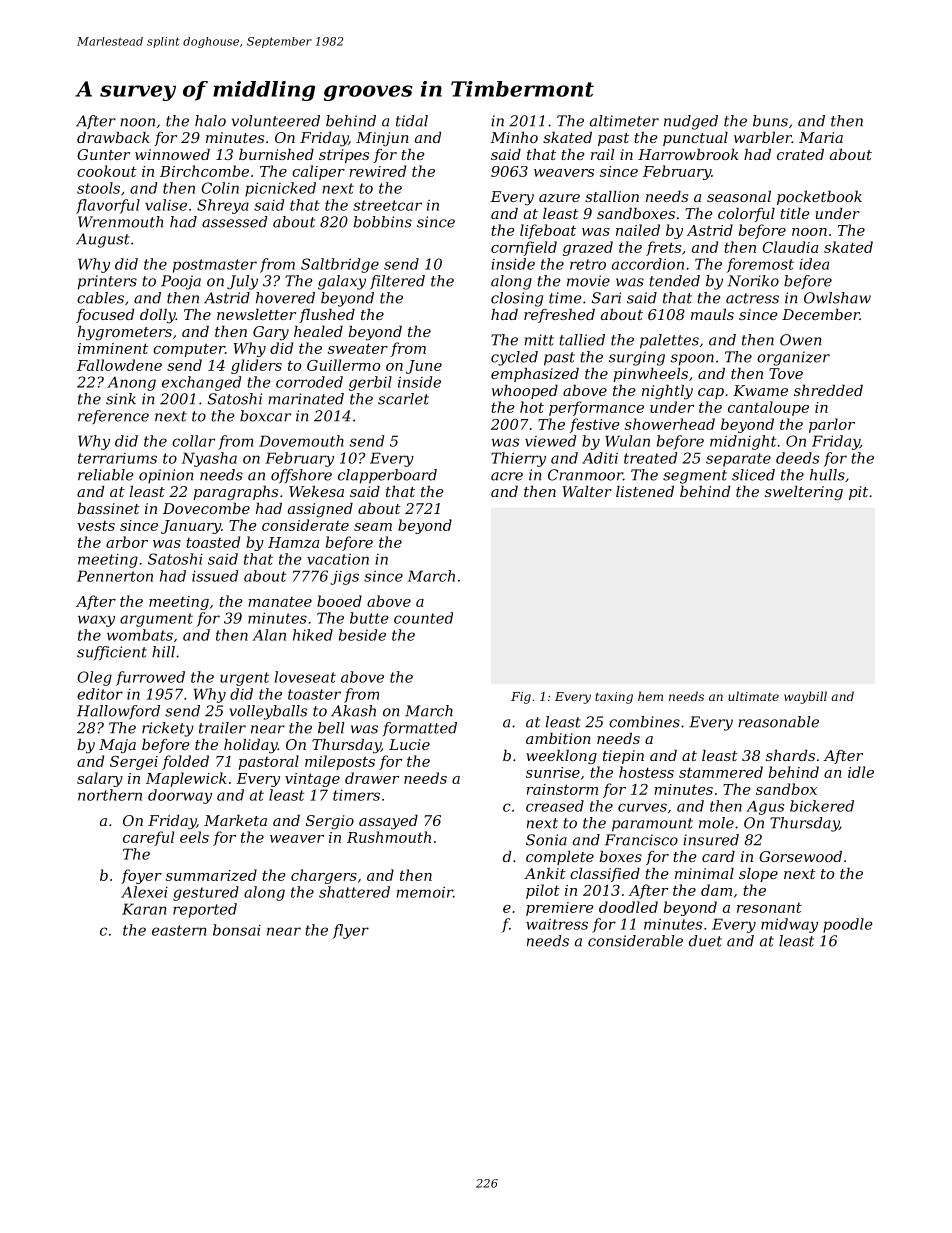 The width and height of the screenshot is (952, 1233). I want to click on tidal, so click(412, 121).
